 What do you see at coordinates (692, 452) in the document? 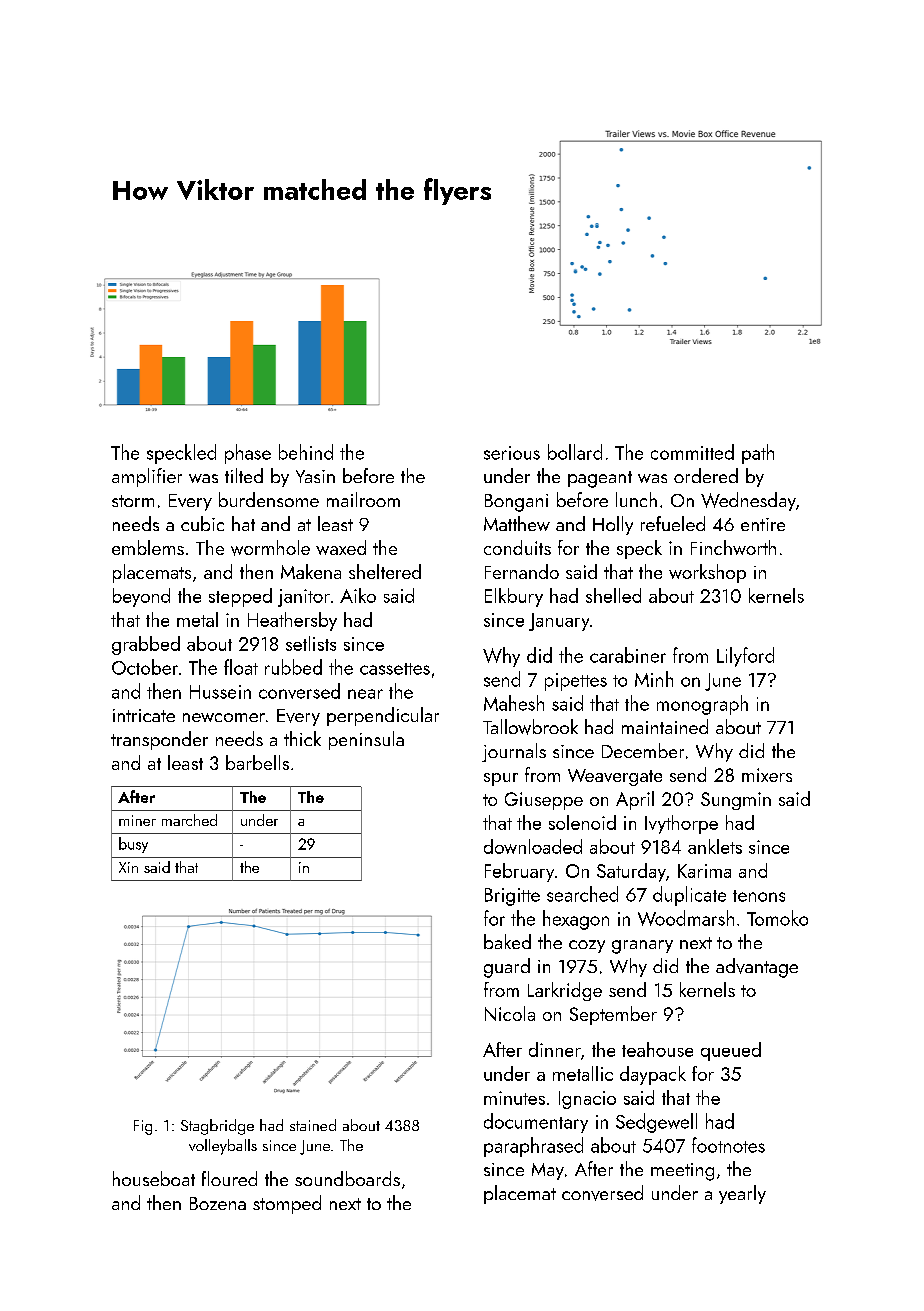
I see `committed` at bounding box center [692, 452].
